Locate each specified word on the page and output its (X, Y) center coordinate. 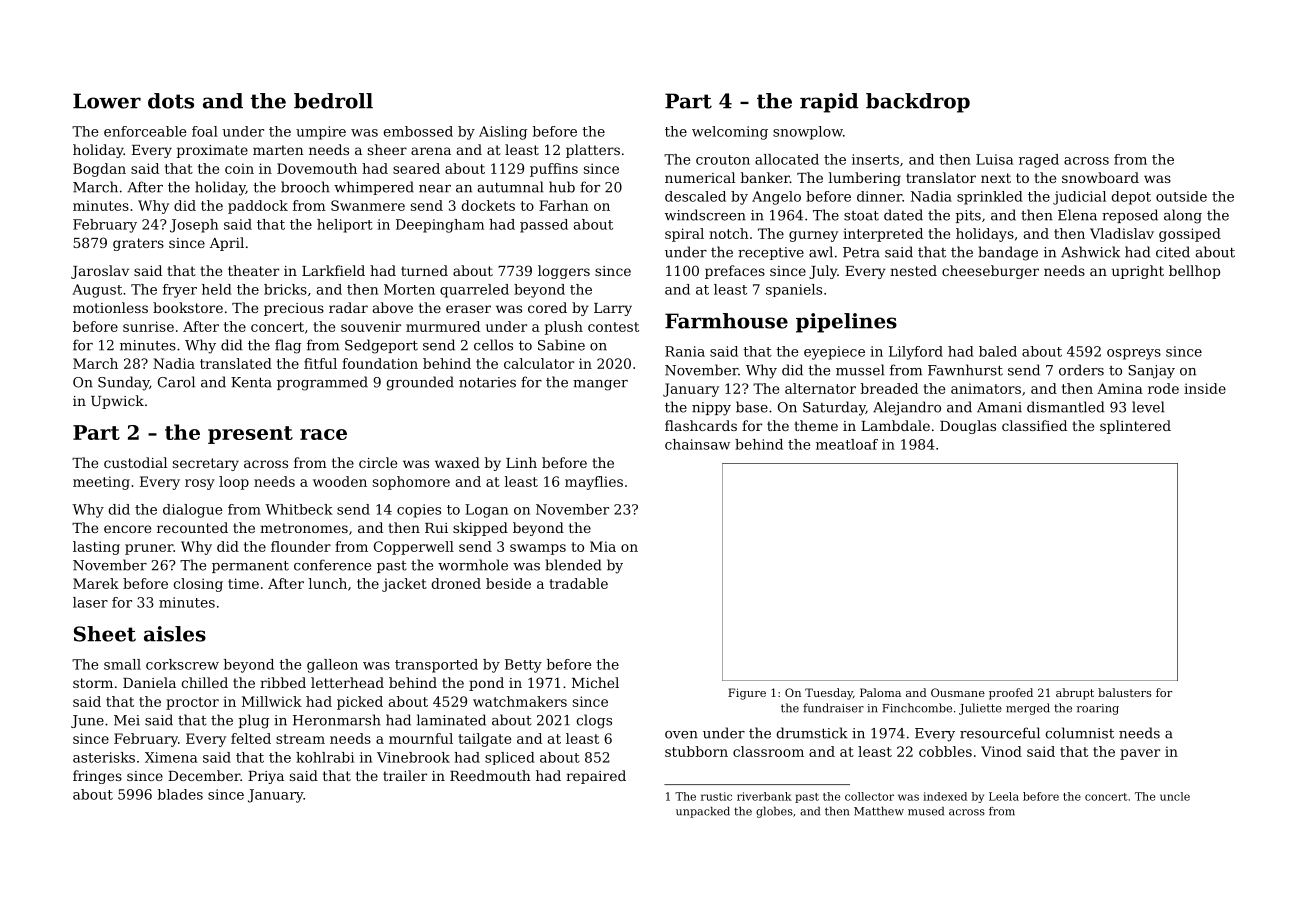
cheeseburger (990, 272)
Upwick (117, 402)
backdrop (918, 103)
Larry (613, 309)
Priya (266, 777)
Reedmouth (490, 775)
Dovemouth (317, 168)
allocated (787, 159)
